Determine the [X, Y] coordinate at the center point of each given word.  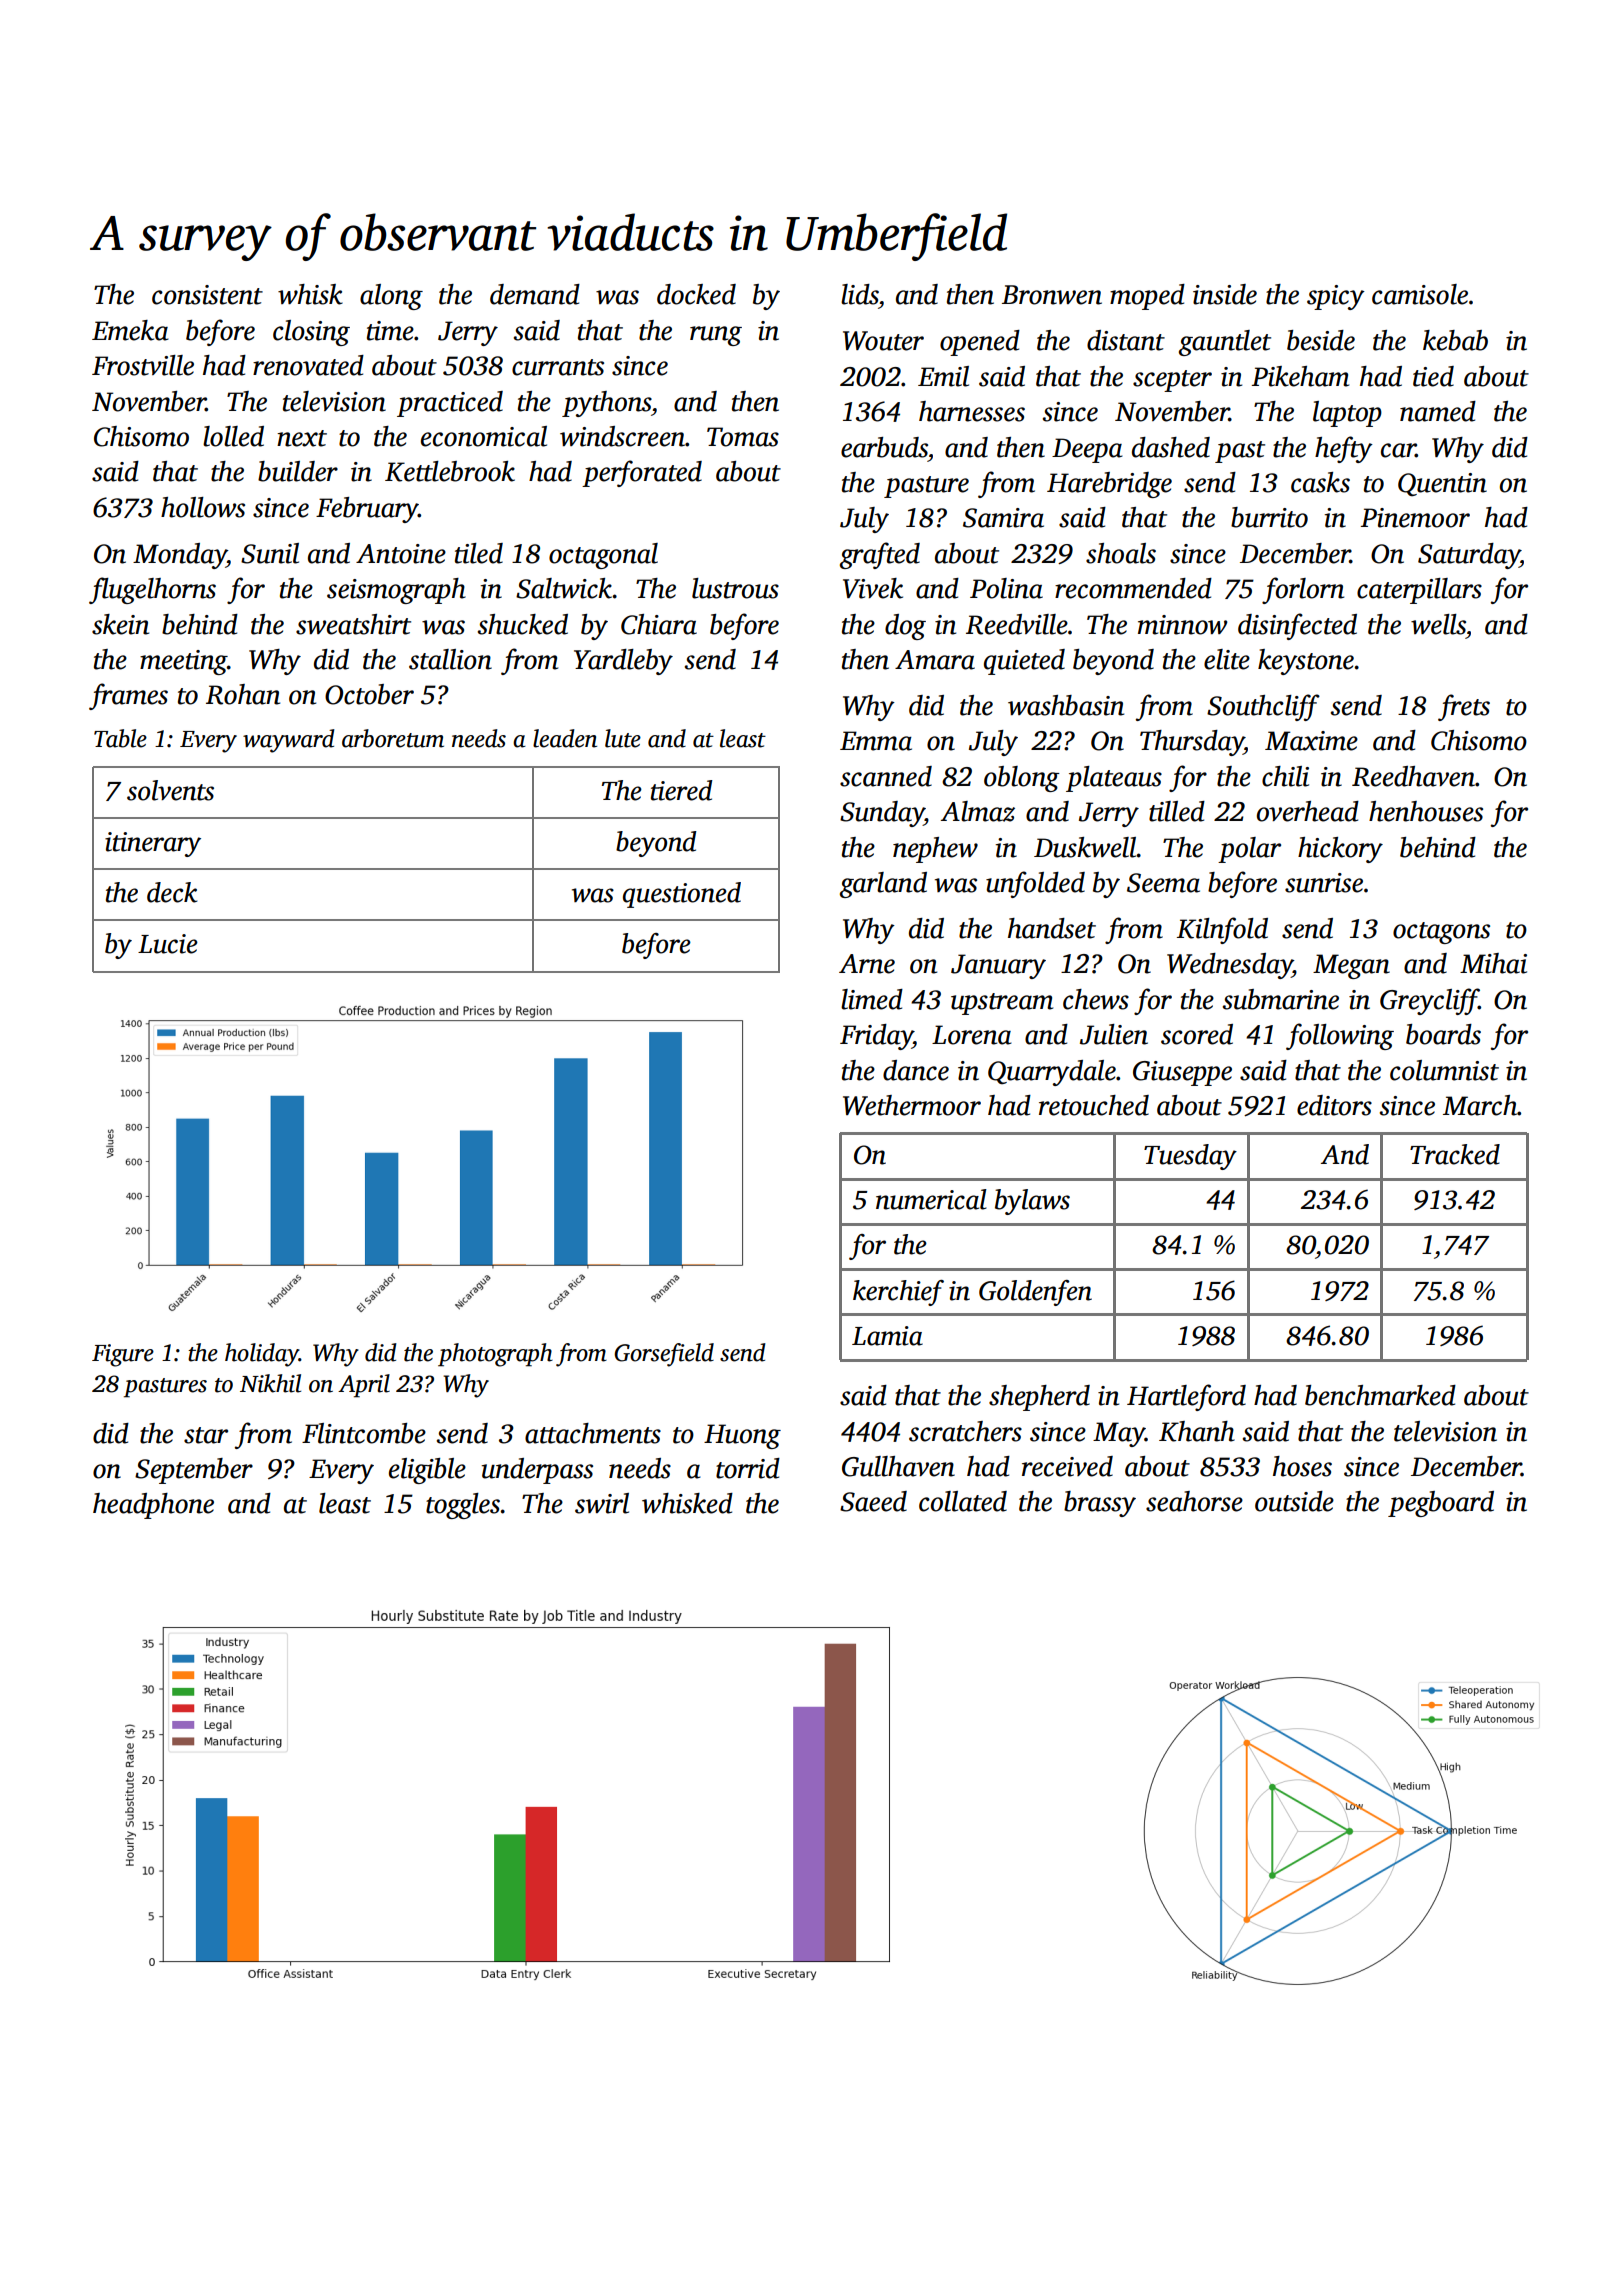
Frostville [143, 365]
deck [172, 892]
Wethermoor [912, 1105]
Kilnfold [1222, 930]
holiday [262, 1355]
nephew [935, 850]
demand [535, 294]
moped [1147, 297]
